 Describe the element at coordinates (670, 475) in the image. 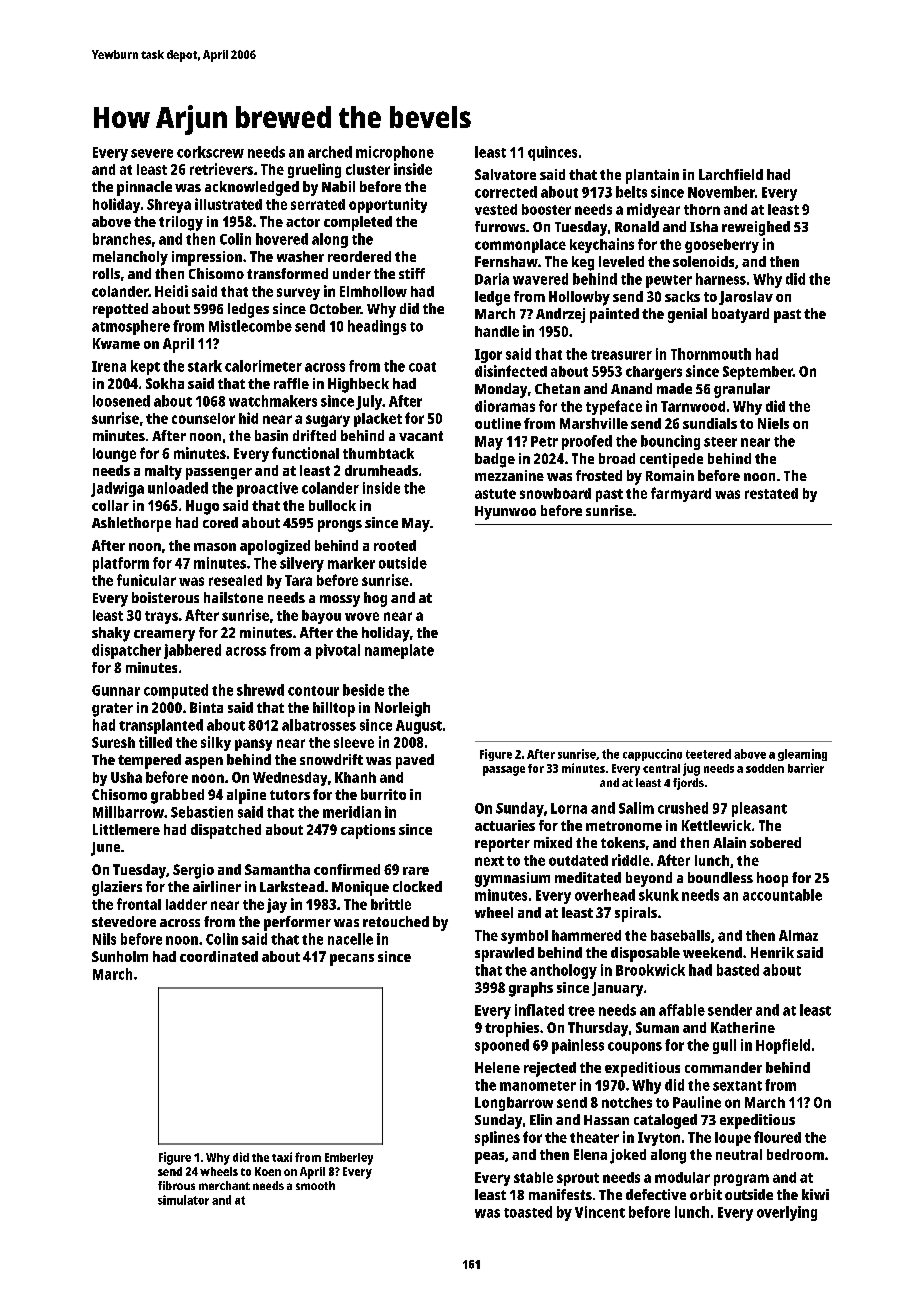

I see `Romain` at that location.
